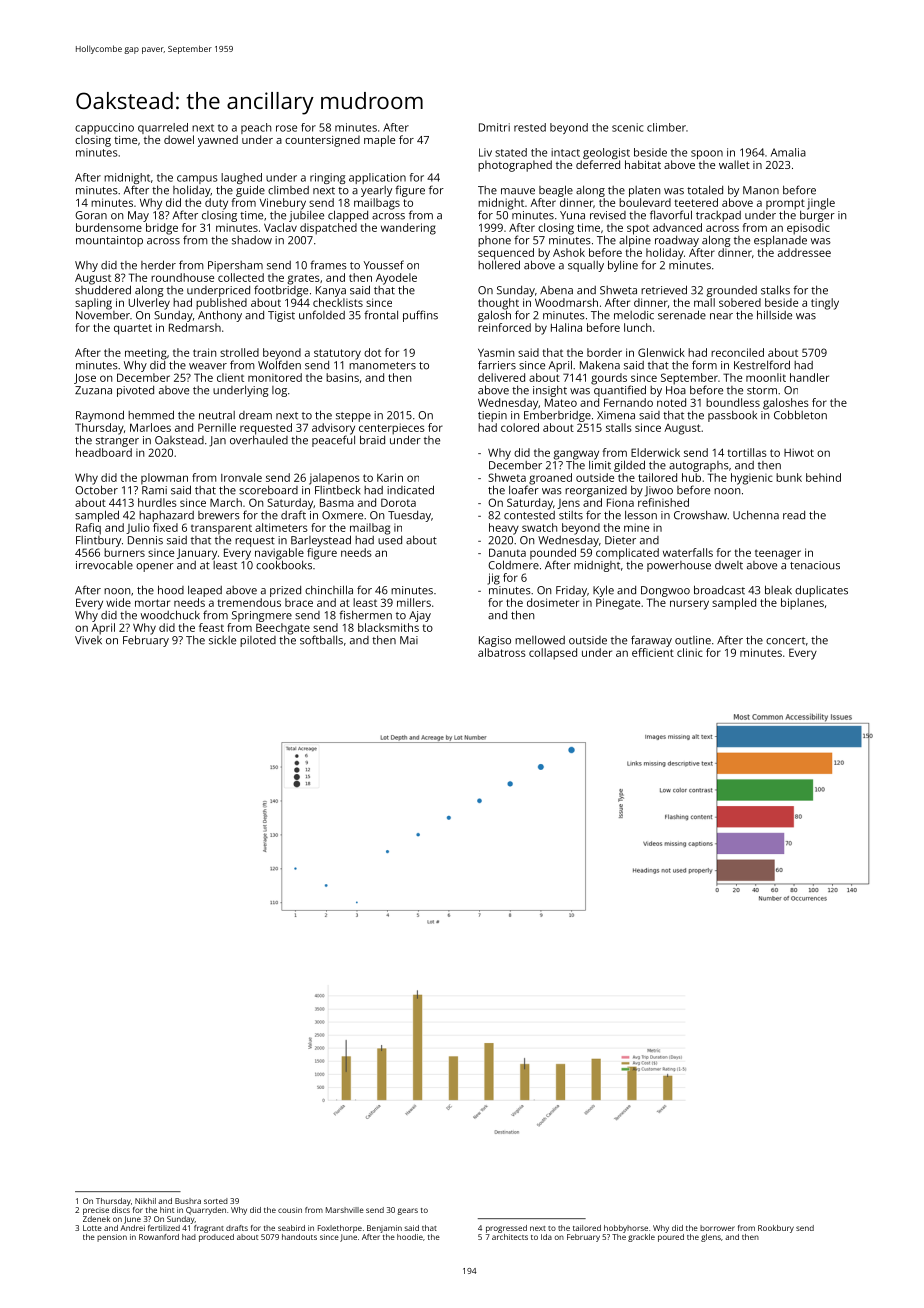  What do you see at coordinates (188, 1201) in the screenshot?
I see `Bushra` at bounding box center [188, 1201].
